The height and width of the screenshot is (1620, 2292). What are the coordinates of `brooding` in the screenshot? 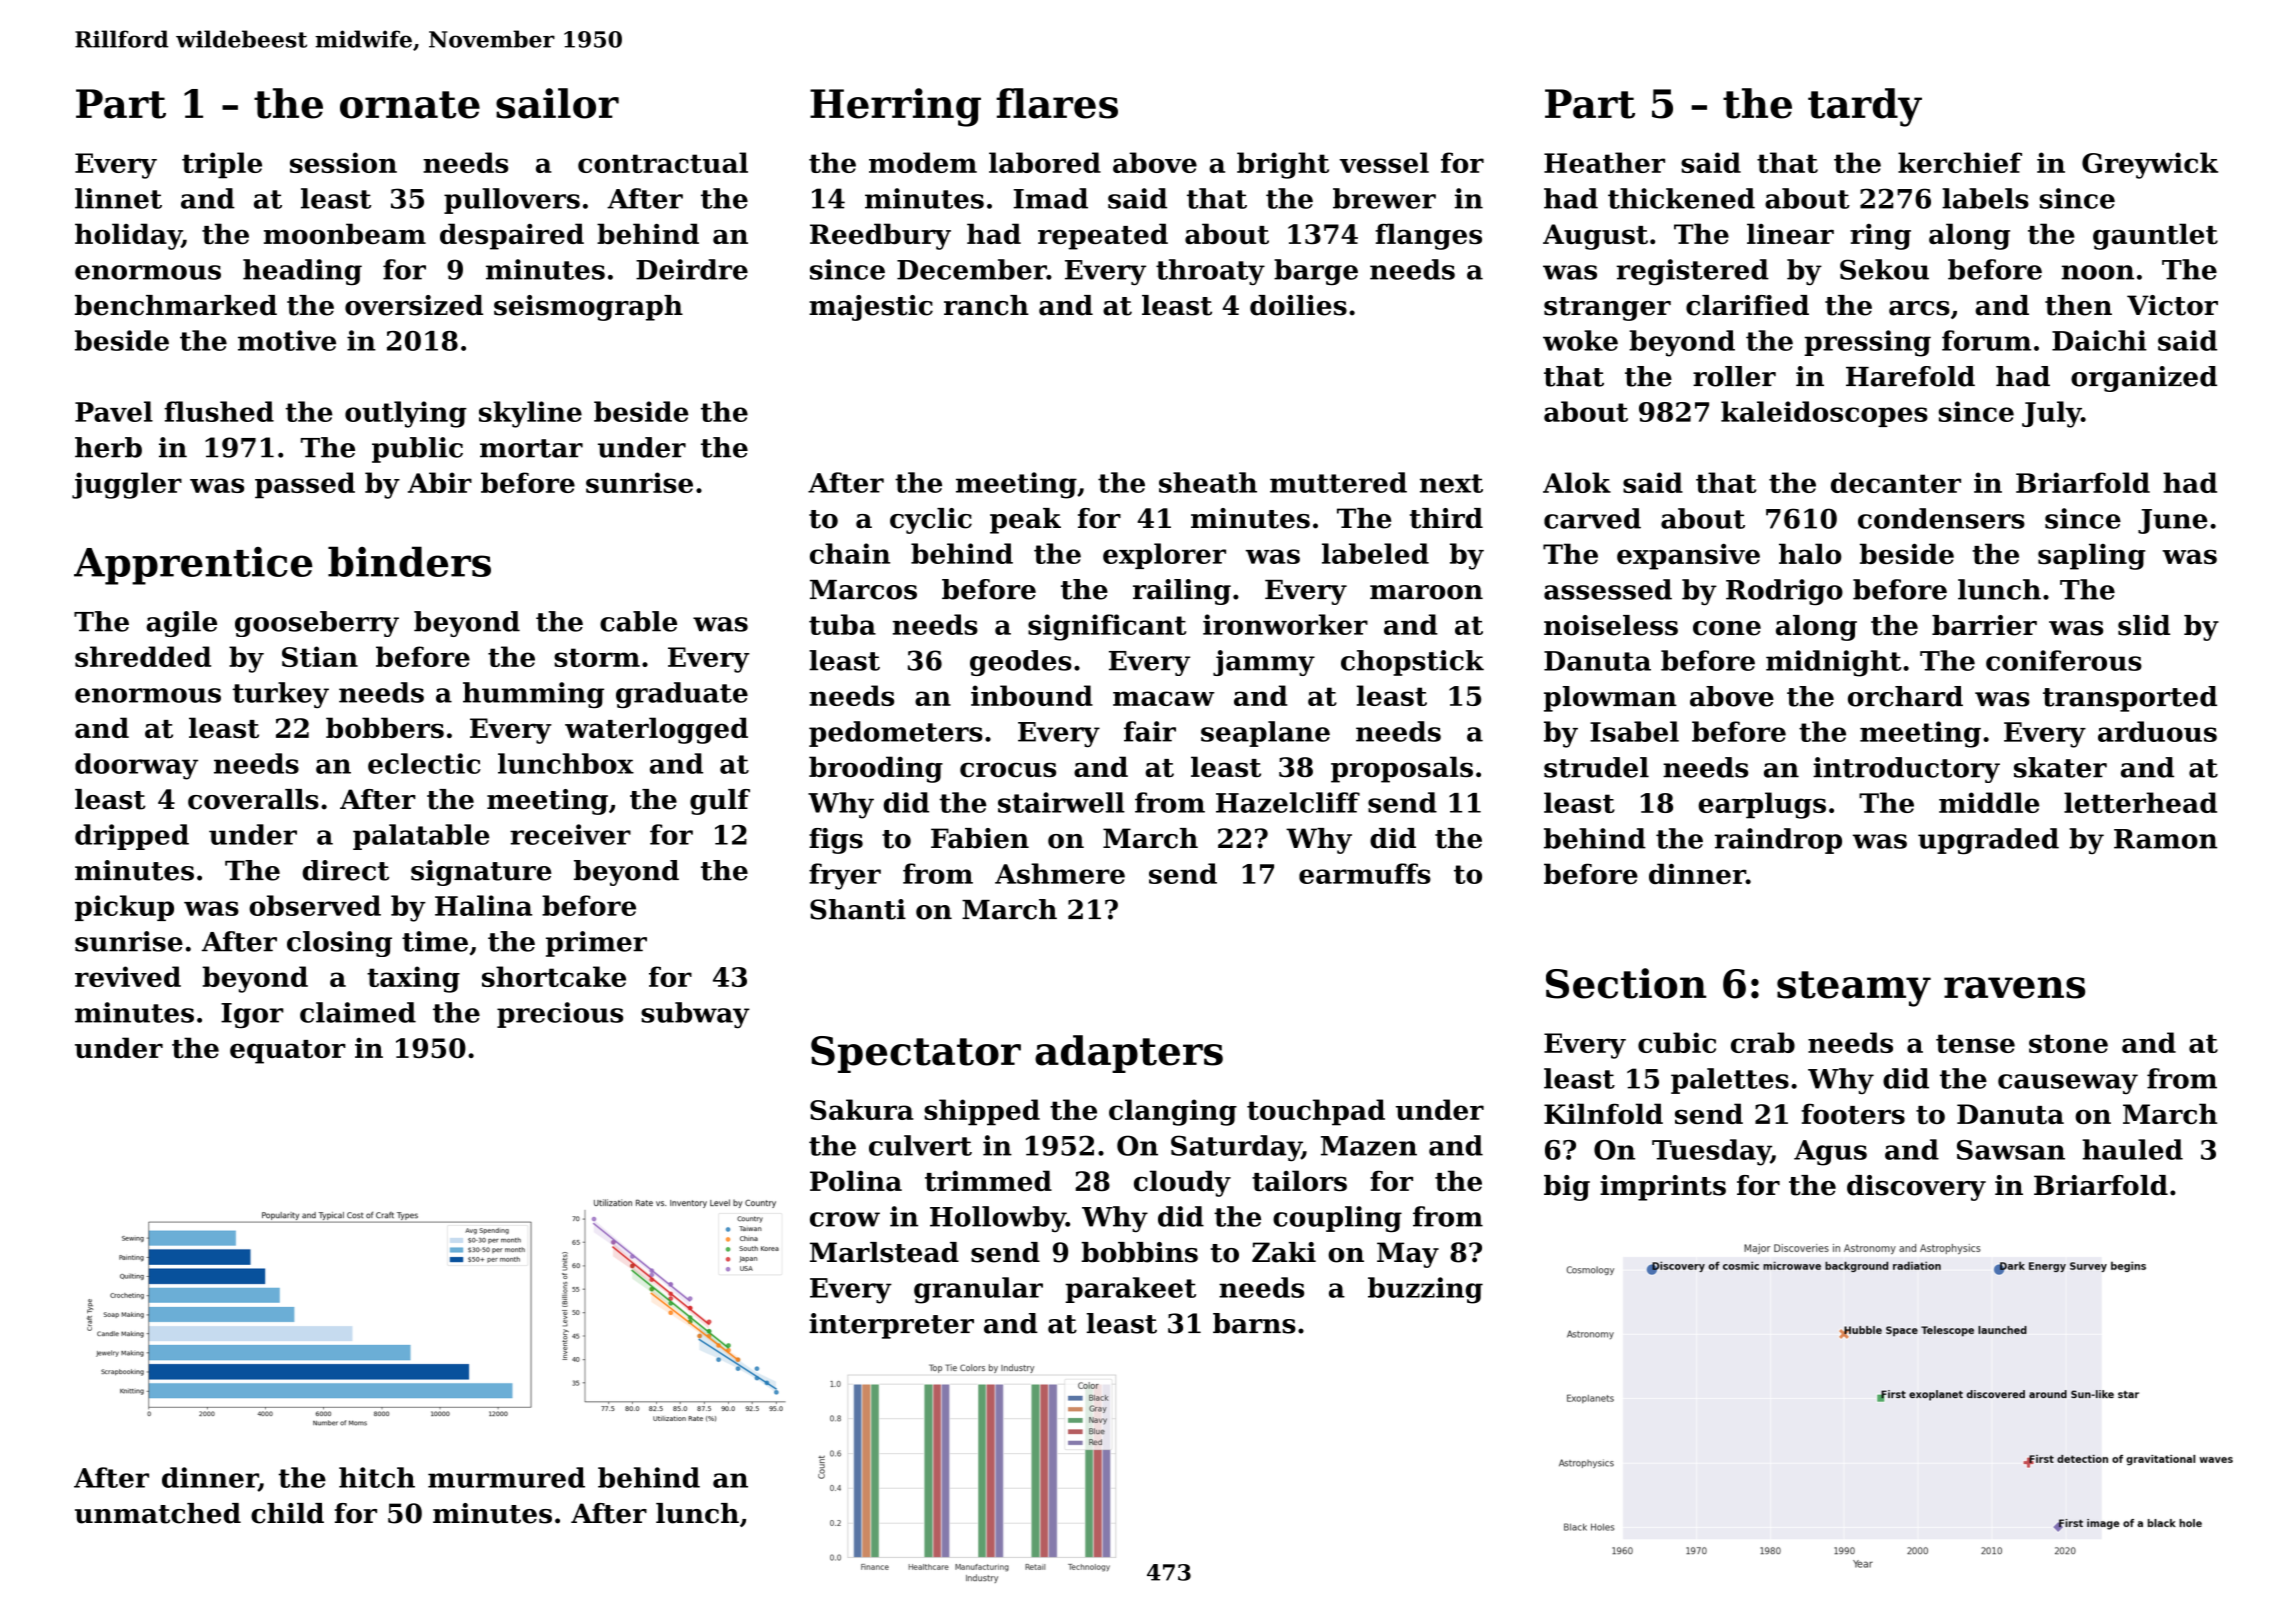 It's located at (876, 769).
